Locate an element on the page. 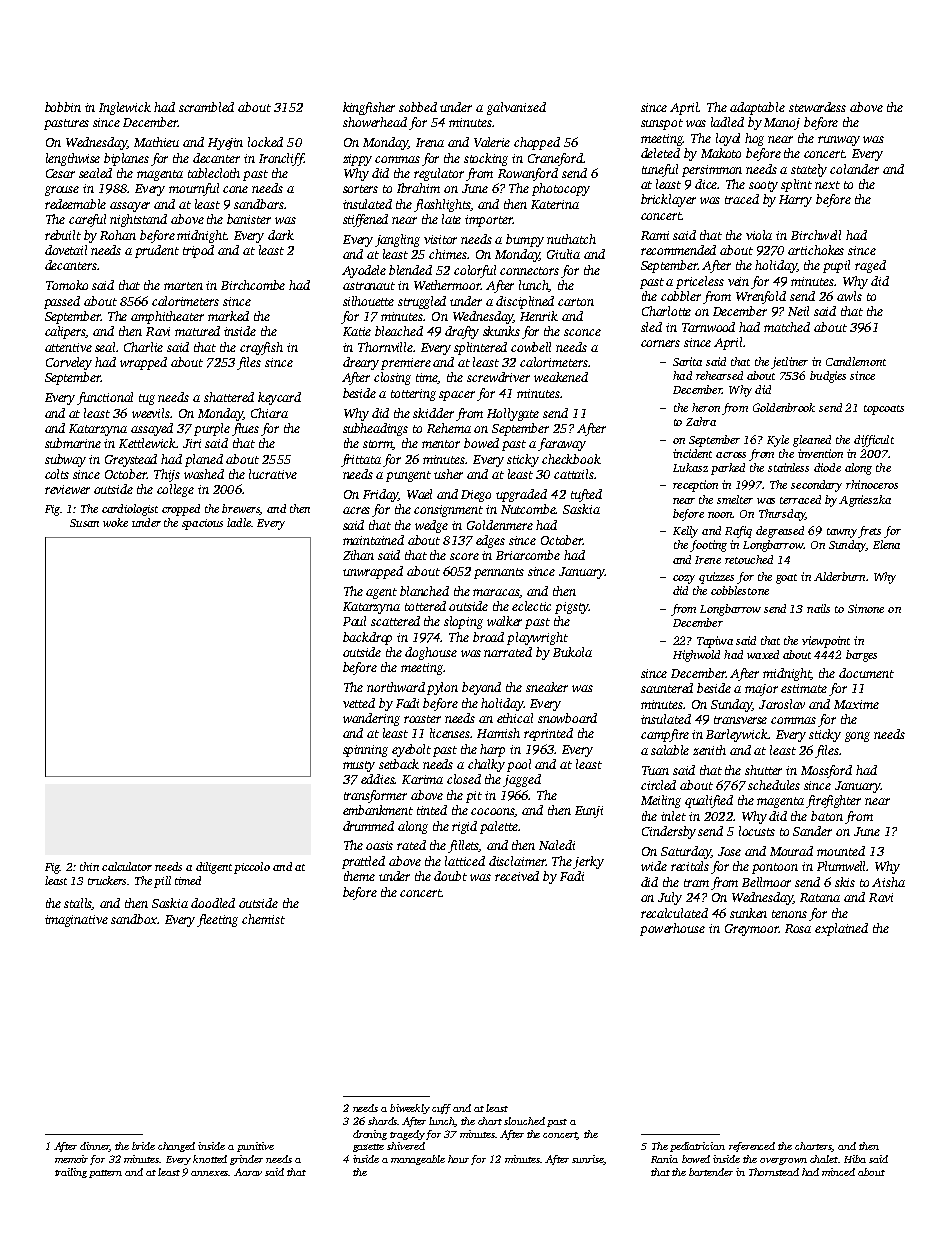  dinner is located at coordinates (95, 1147).
